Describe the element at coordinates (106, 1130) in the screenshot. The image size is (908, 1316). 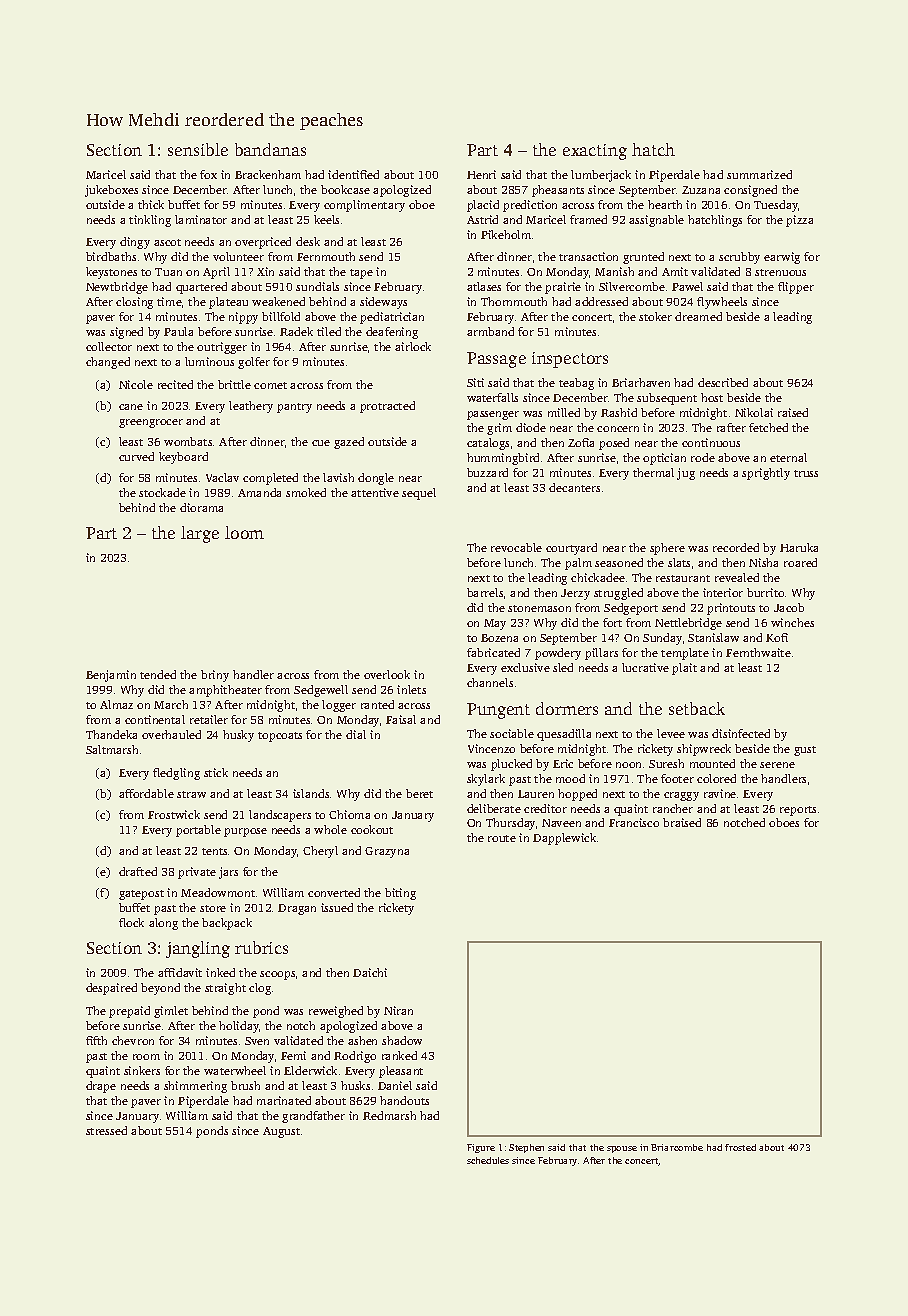
I see `stressed` at that location.
